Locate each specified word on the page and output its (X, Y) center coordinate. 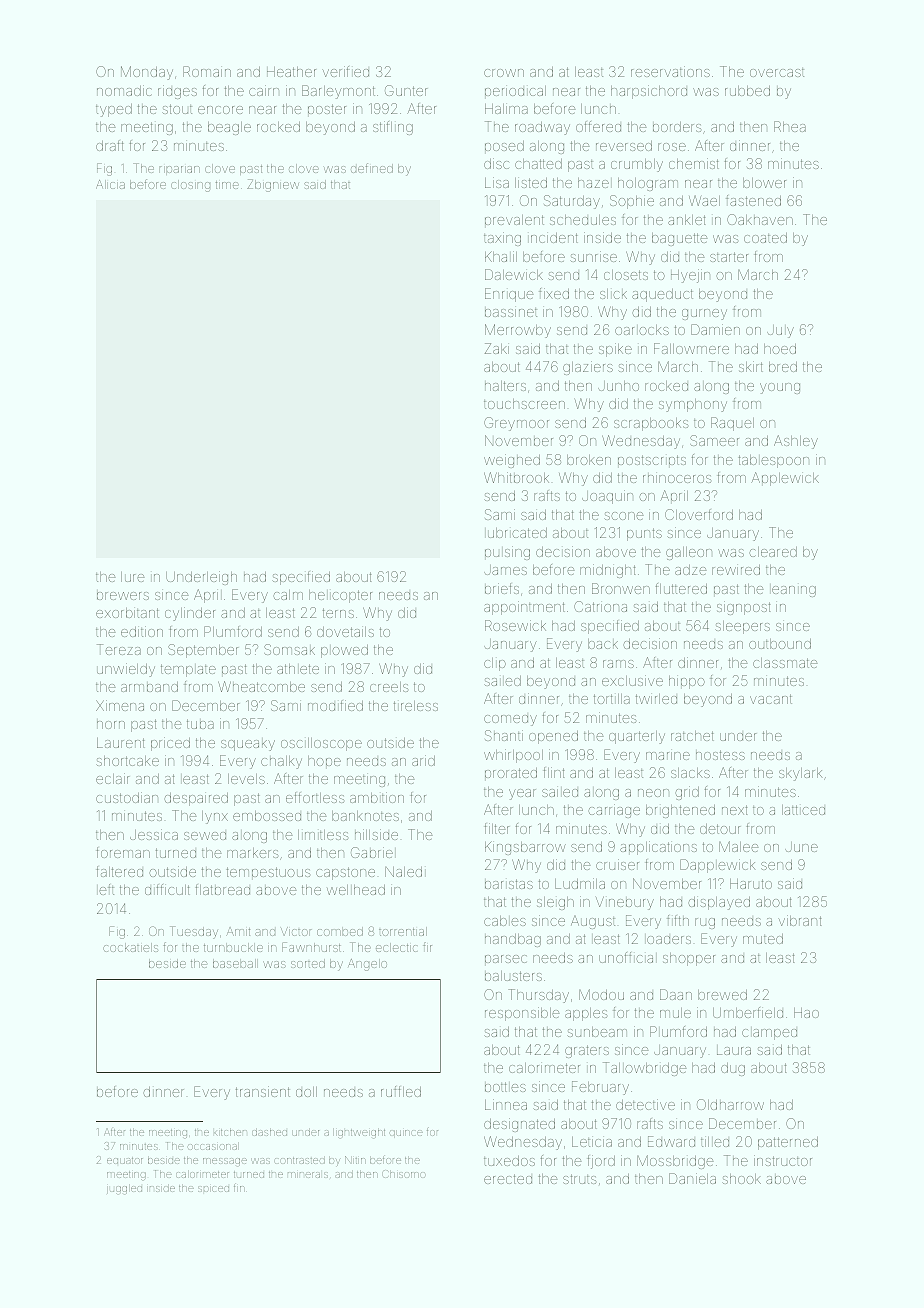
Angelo (367, 965)
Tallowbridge (645, 1069)
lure (133, 577)
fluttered (681, 588)
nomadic (124, 90)
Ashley (796, 442)
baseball (235, 963)
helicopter (340, 596)
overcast (777, 72)
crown (504, 73)
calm (288, 595)
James (505, 570)
